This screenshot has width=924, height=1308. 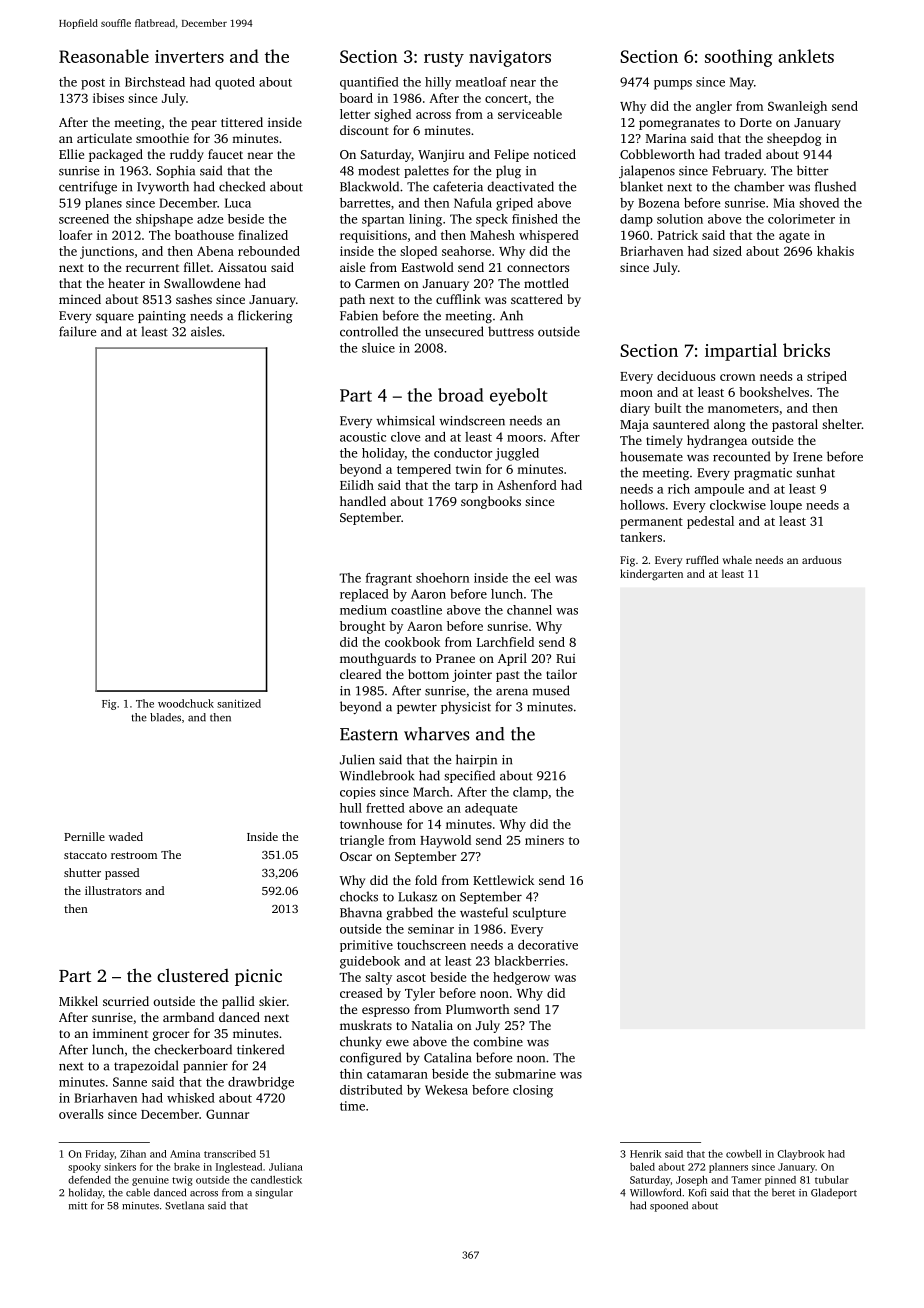 I want to click on Claybrook, so click(x=801, y=1155).
